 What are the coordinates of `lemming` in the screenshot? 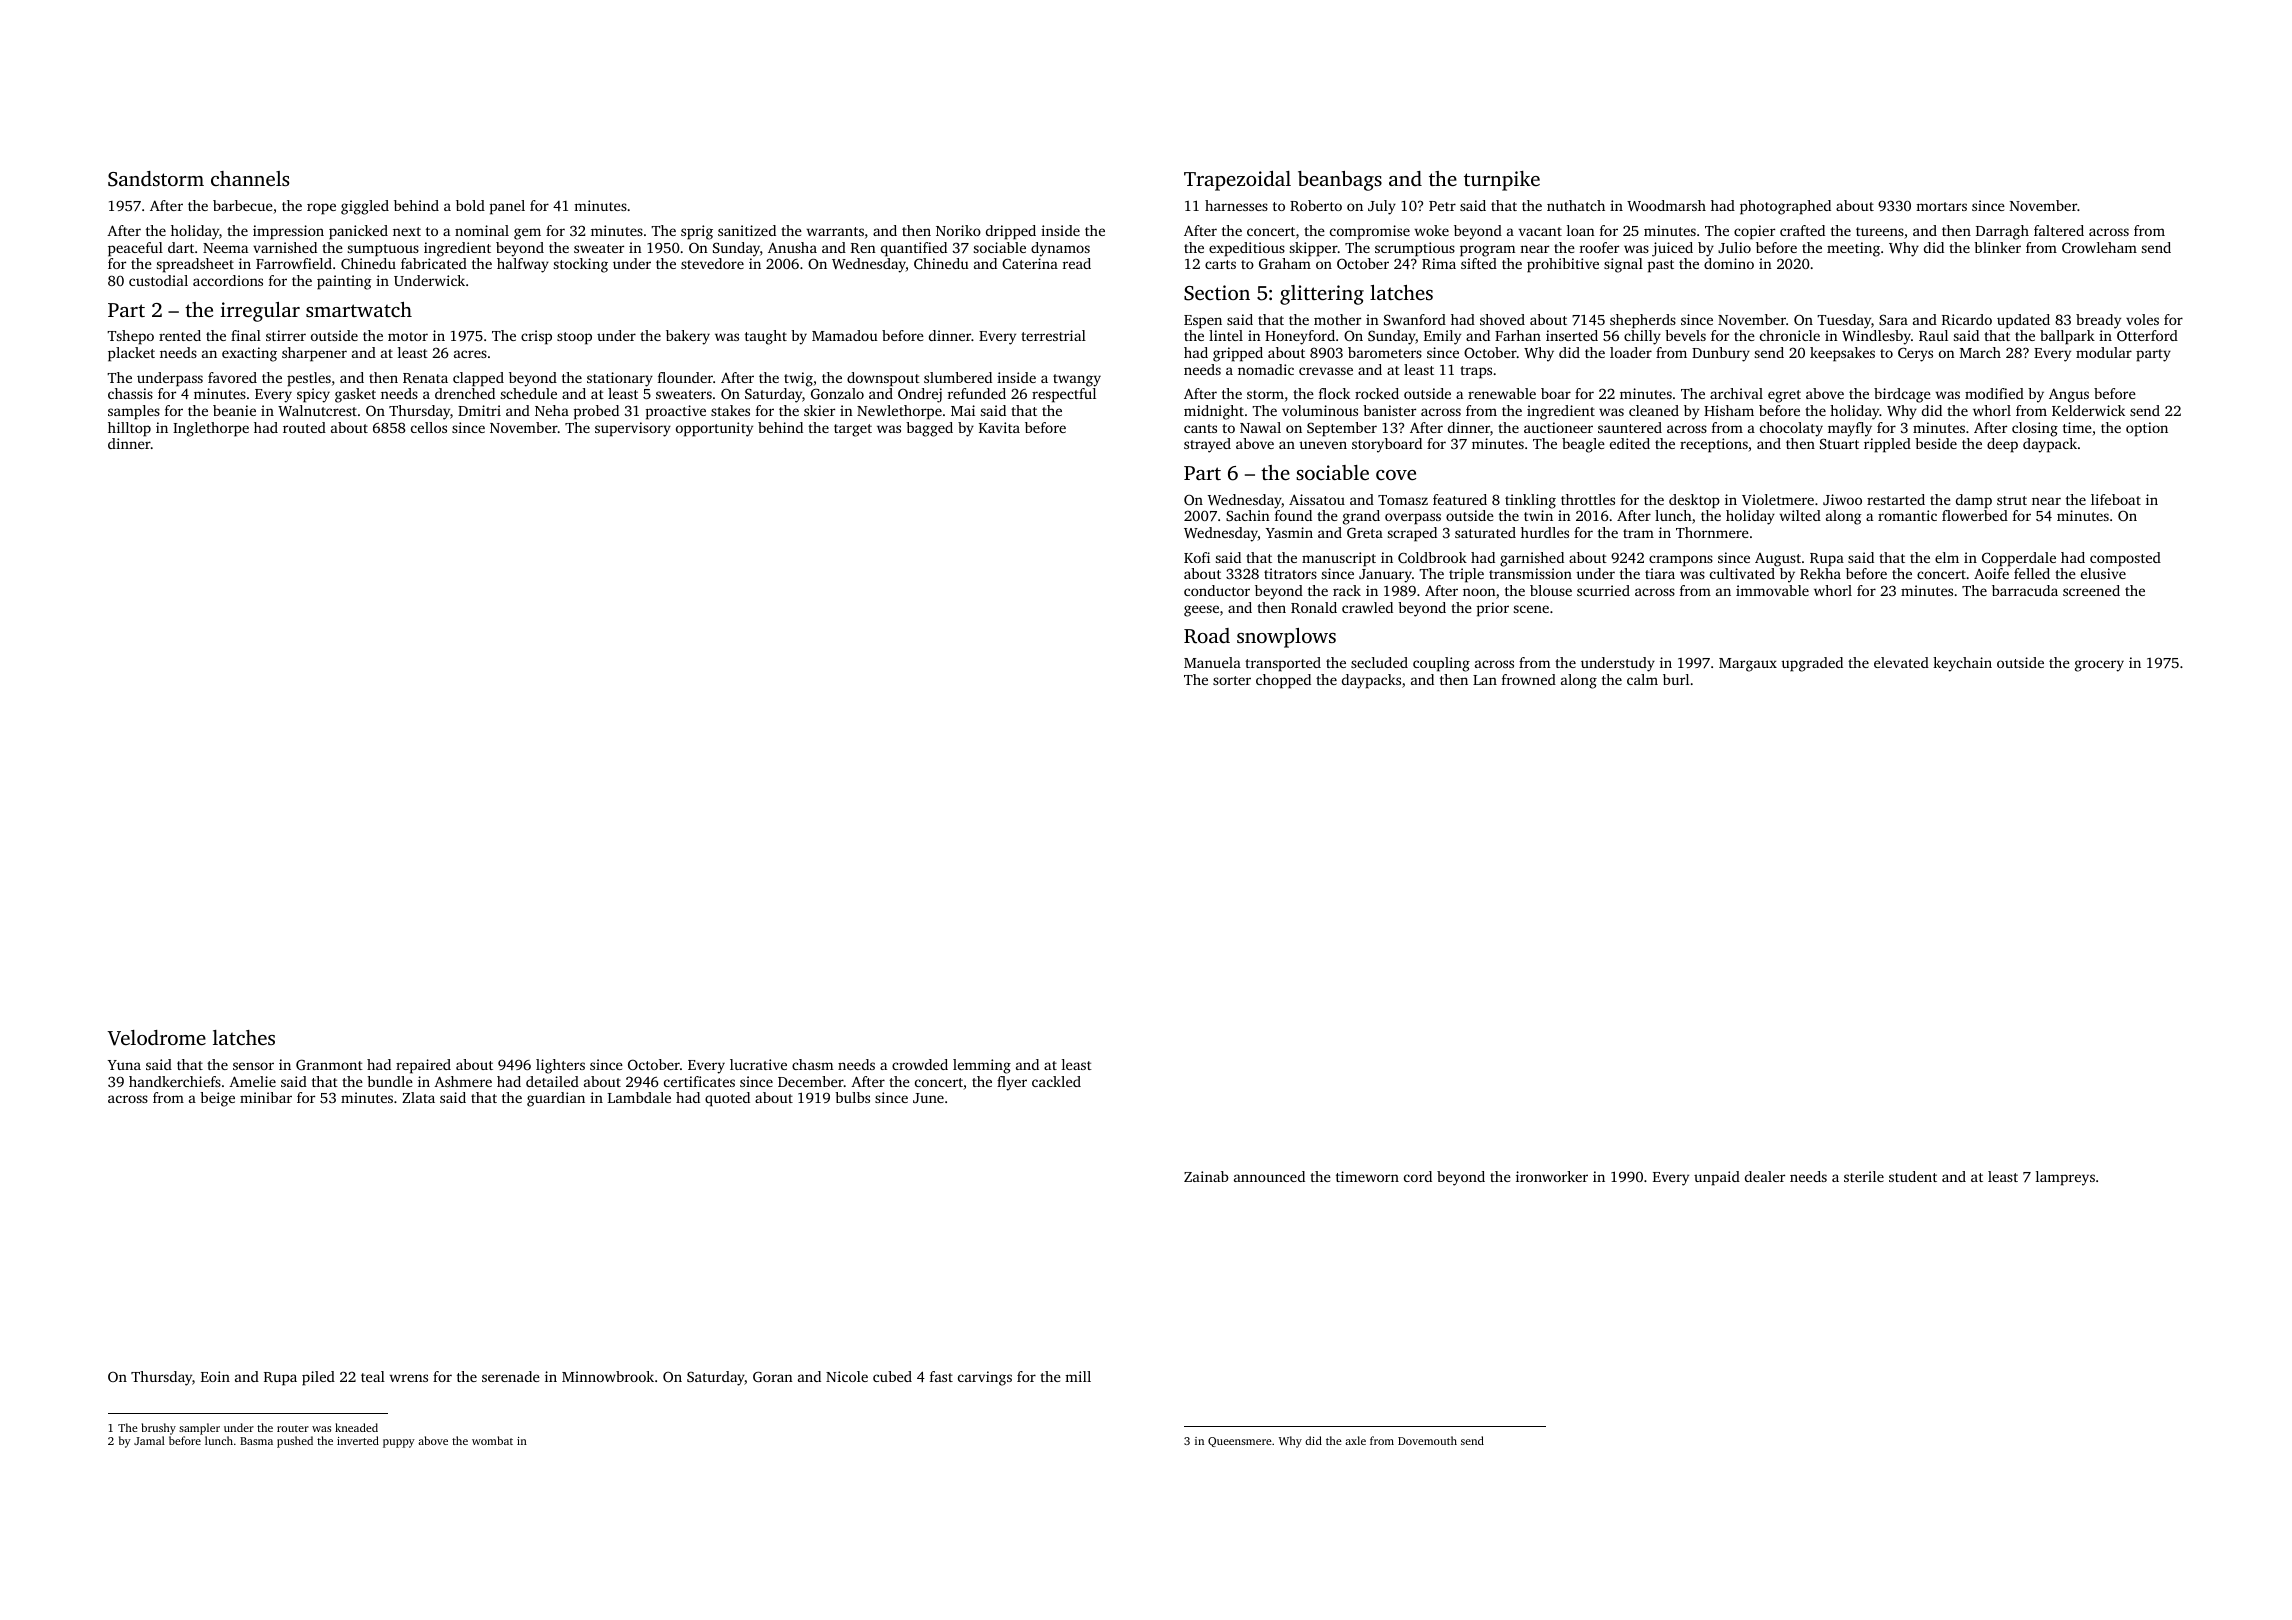 It's located at (982, 1066).
